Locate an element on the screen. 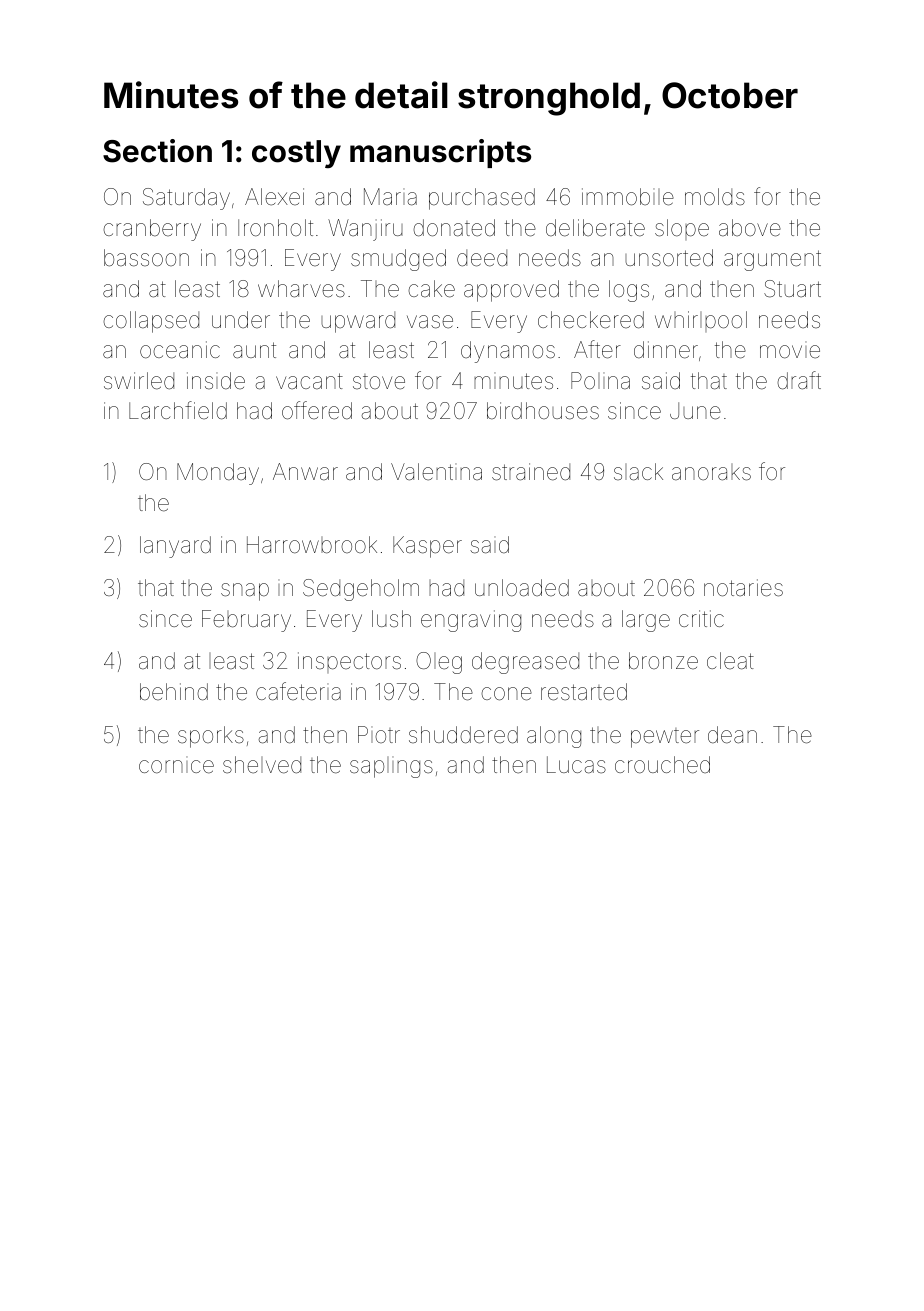 The image size is (924, 1311). Ironholt is located at coordinates (275, 227).
